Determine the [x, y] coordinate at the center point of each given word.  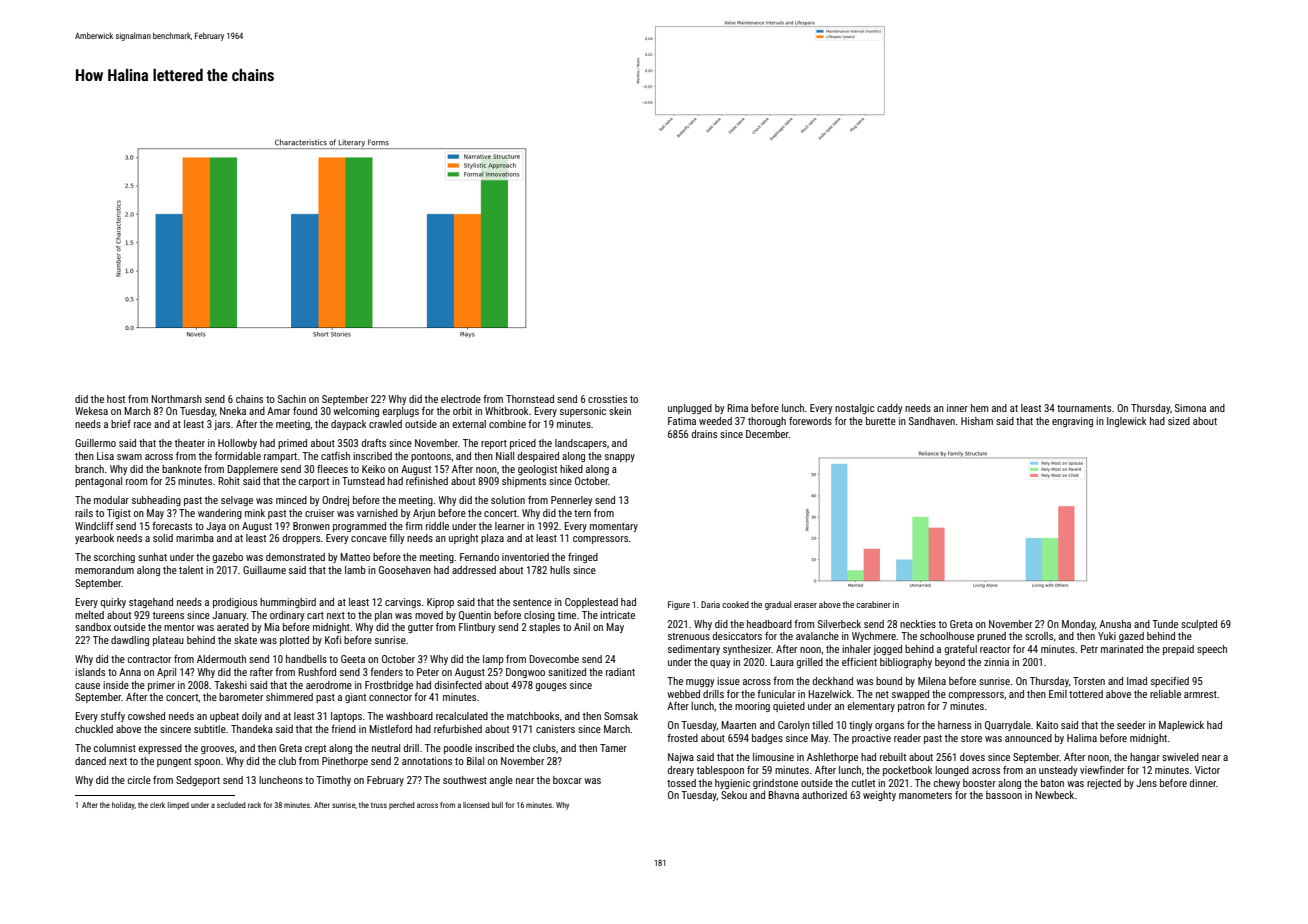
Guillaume [264, 570]
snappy [620, 458]
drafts [373, 443]
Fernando [479, 557]
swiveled [1180, 757]
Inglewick [1127, 422]
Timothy [333, 781]
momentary [614, 527]
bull [497, 805]
